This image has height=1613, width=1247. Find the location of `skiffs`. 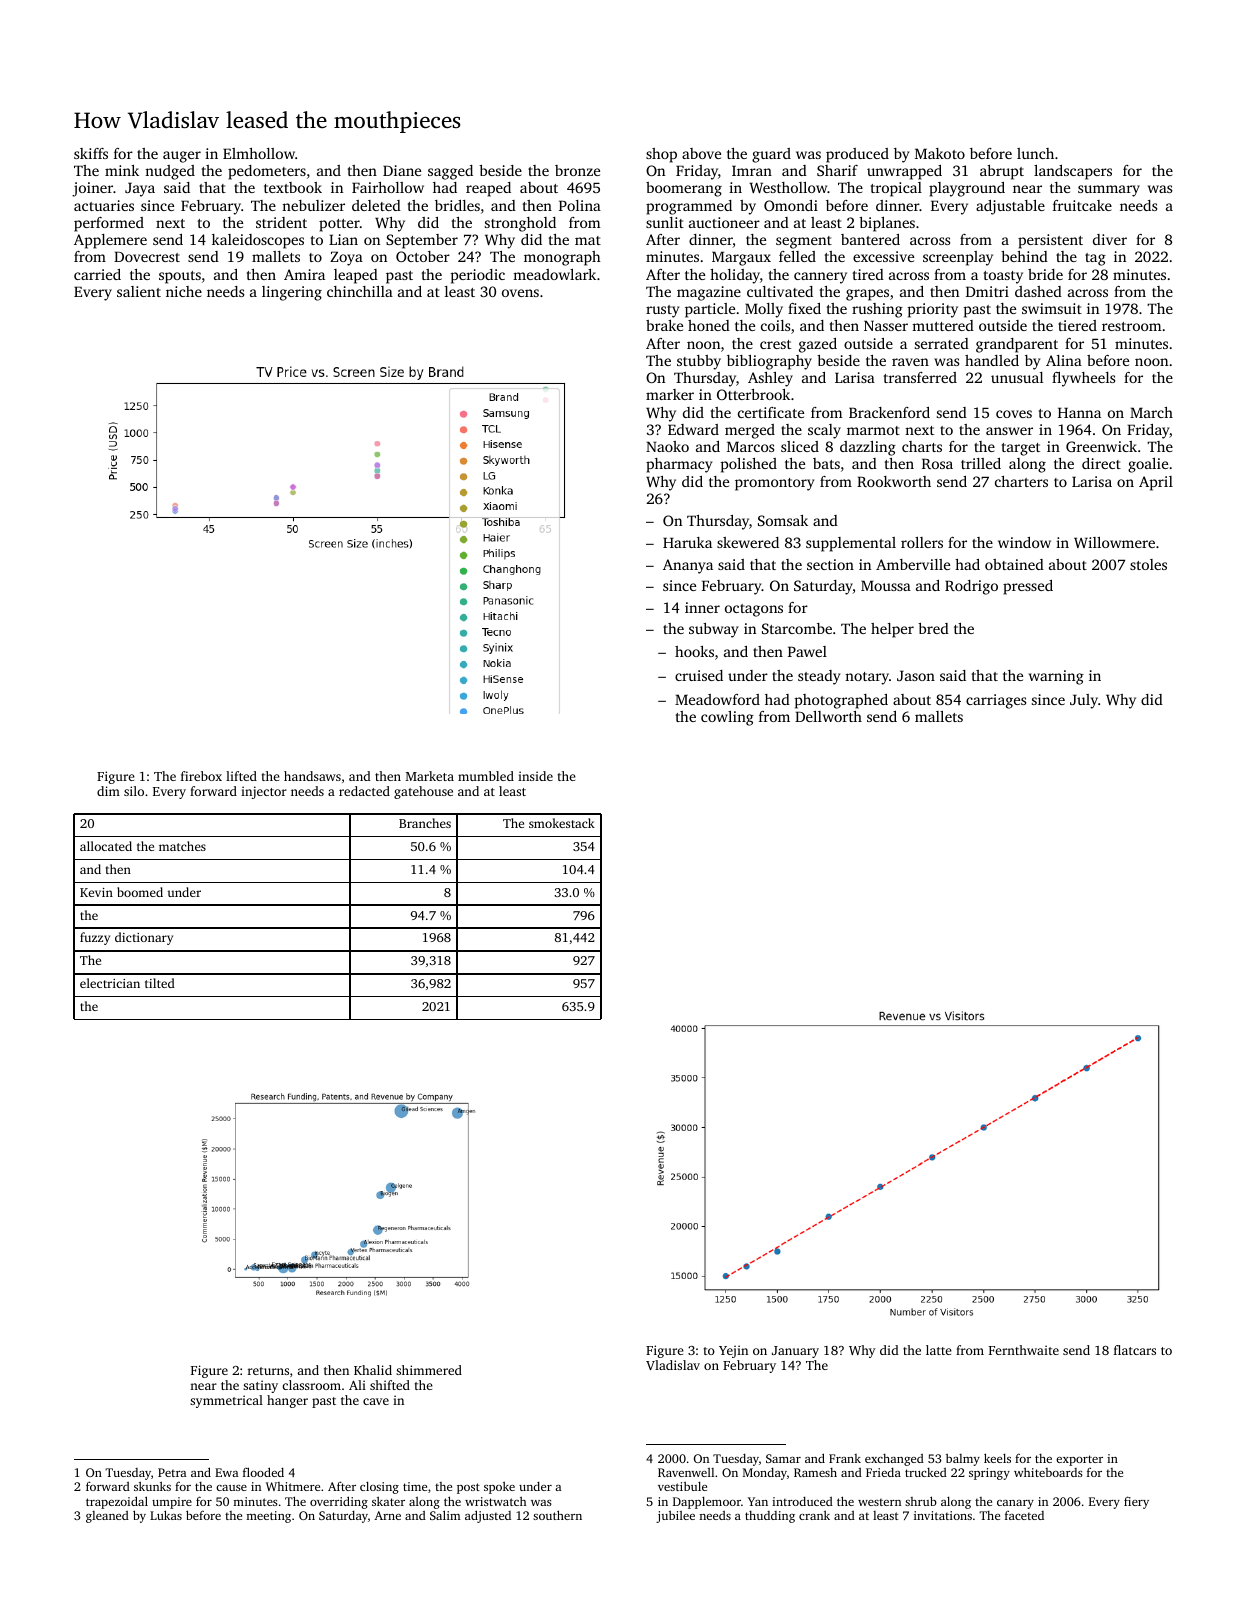

skiffs is located at coordinates (91, 153).
